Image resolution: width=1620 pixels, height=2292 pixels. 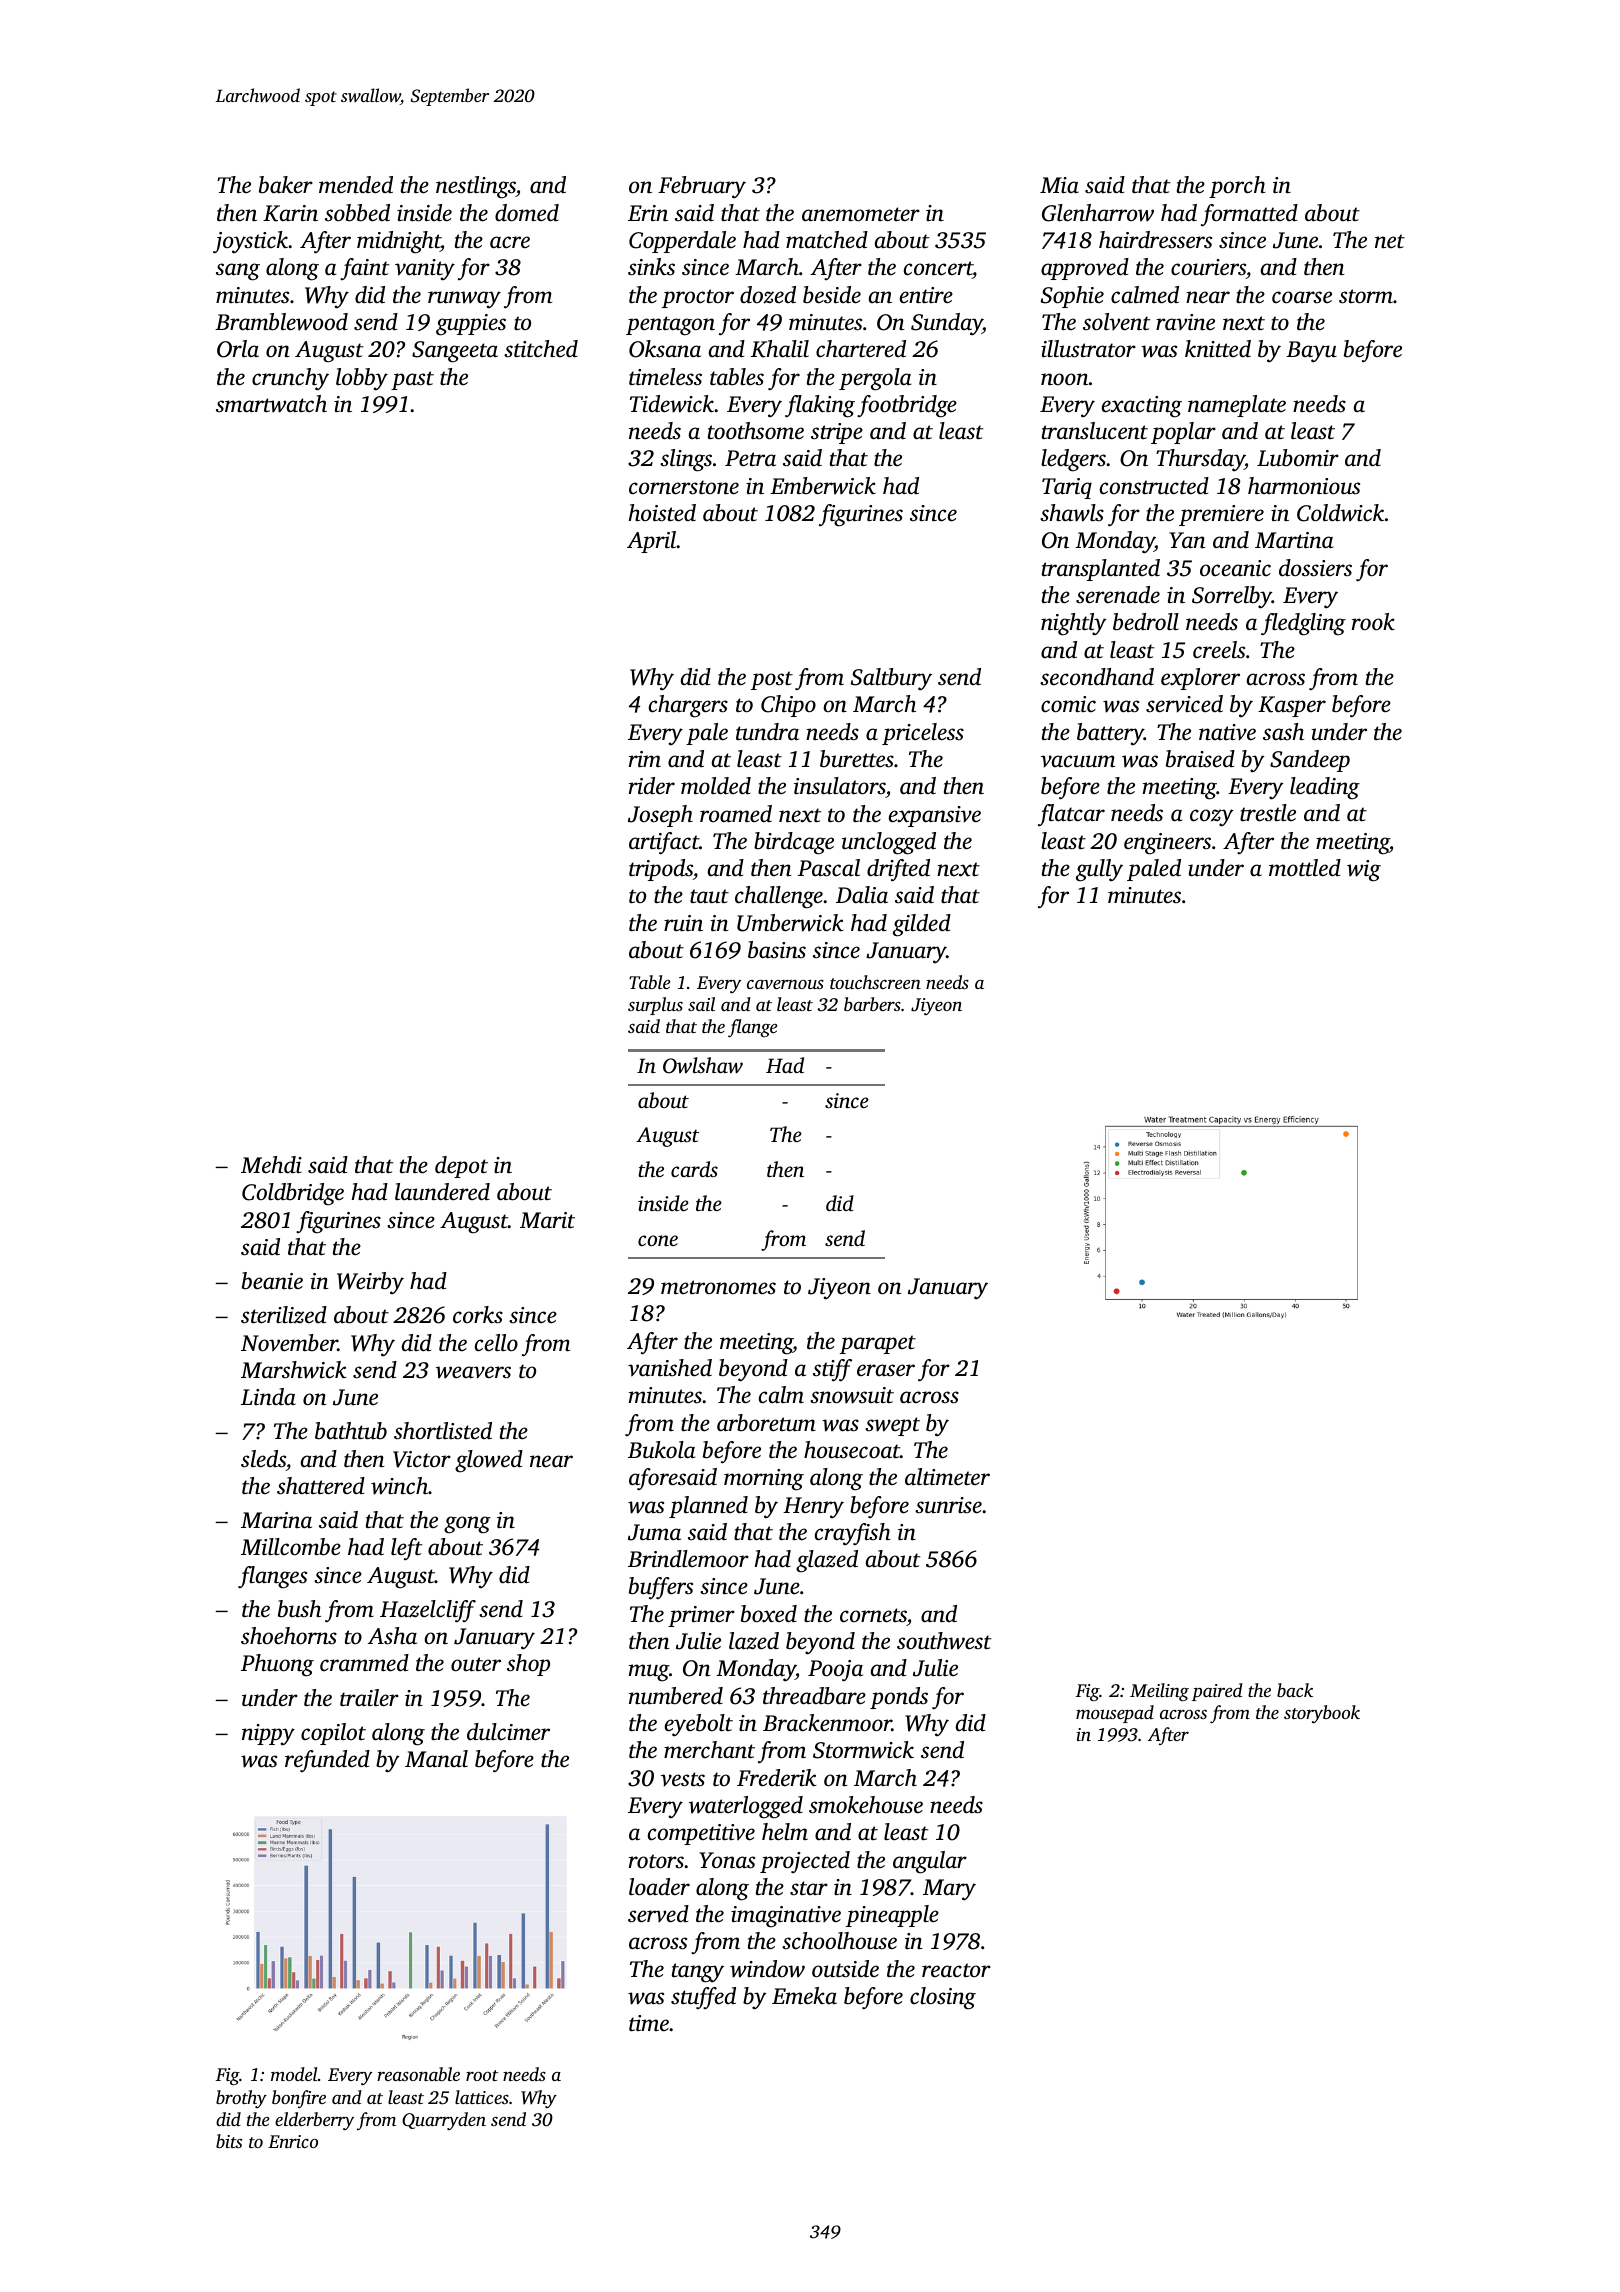 I want to click on closing, so click(x=943, y=1998).
